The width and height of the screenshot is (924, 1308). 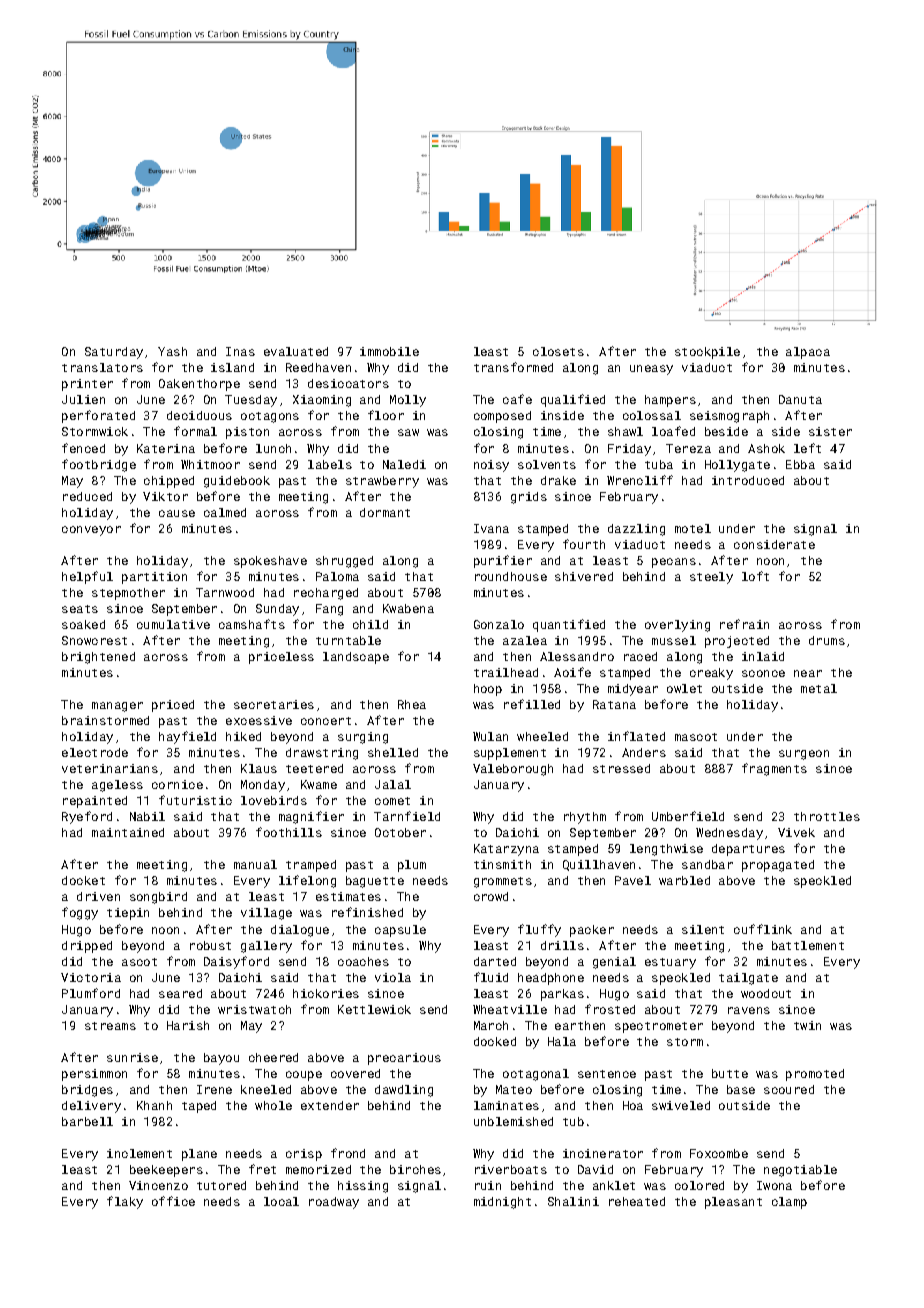 I want to click on Hala, so click(x=562, y=1041).
